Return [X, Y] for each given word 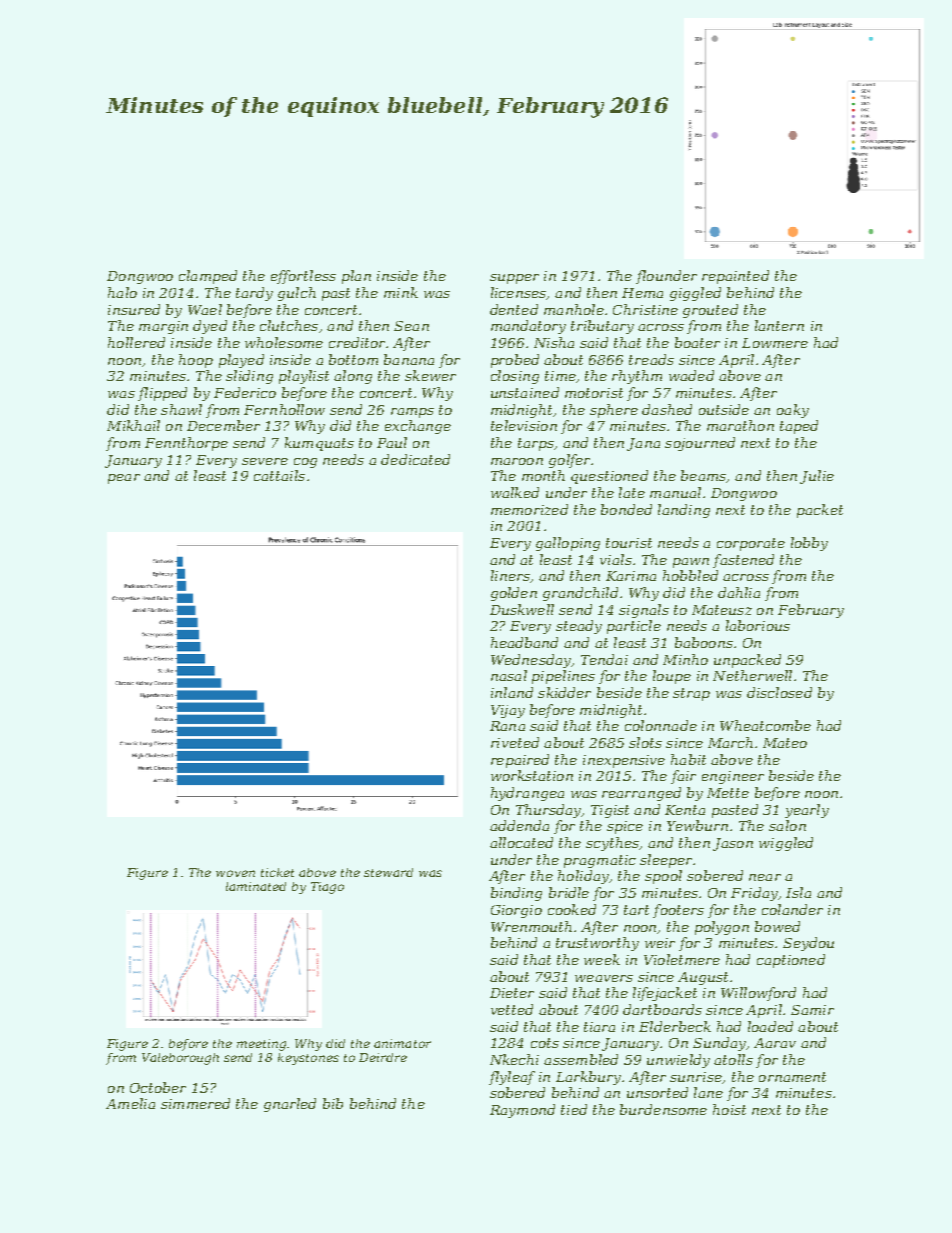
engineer [733, 777]
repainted [735, 277]
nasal [509, 675]
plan [356, 277]
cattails [279, 475]
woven [235, 873]
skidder [564, 692]
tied [574, 1109]
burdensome [663, 1109]
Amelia [130, 1103]
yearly [807, 811]
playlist [304, 377]
